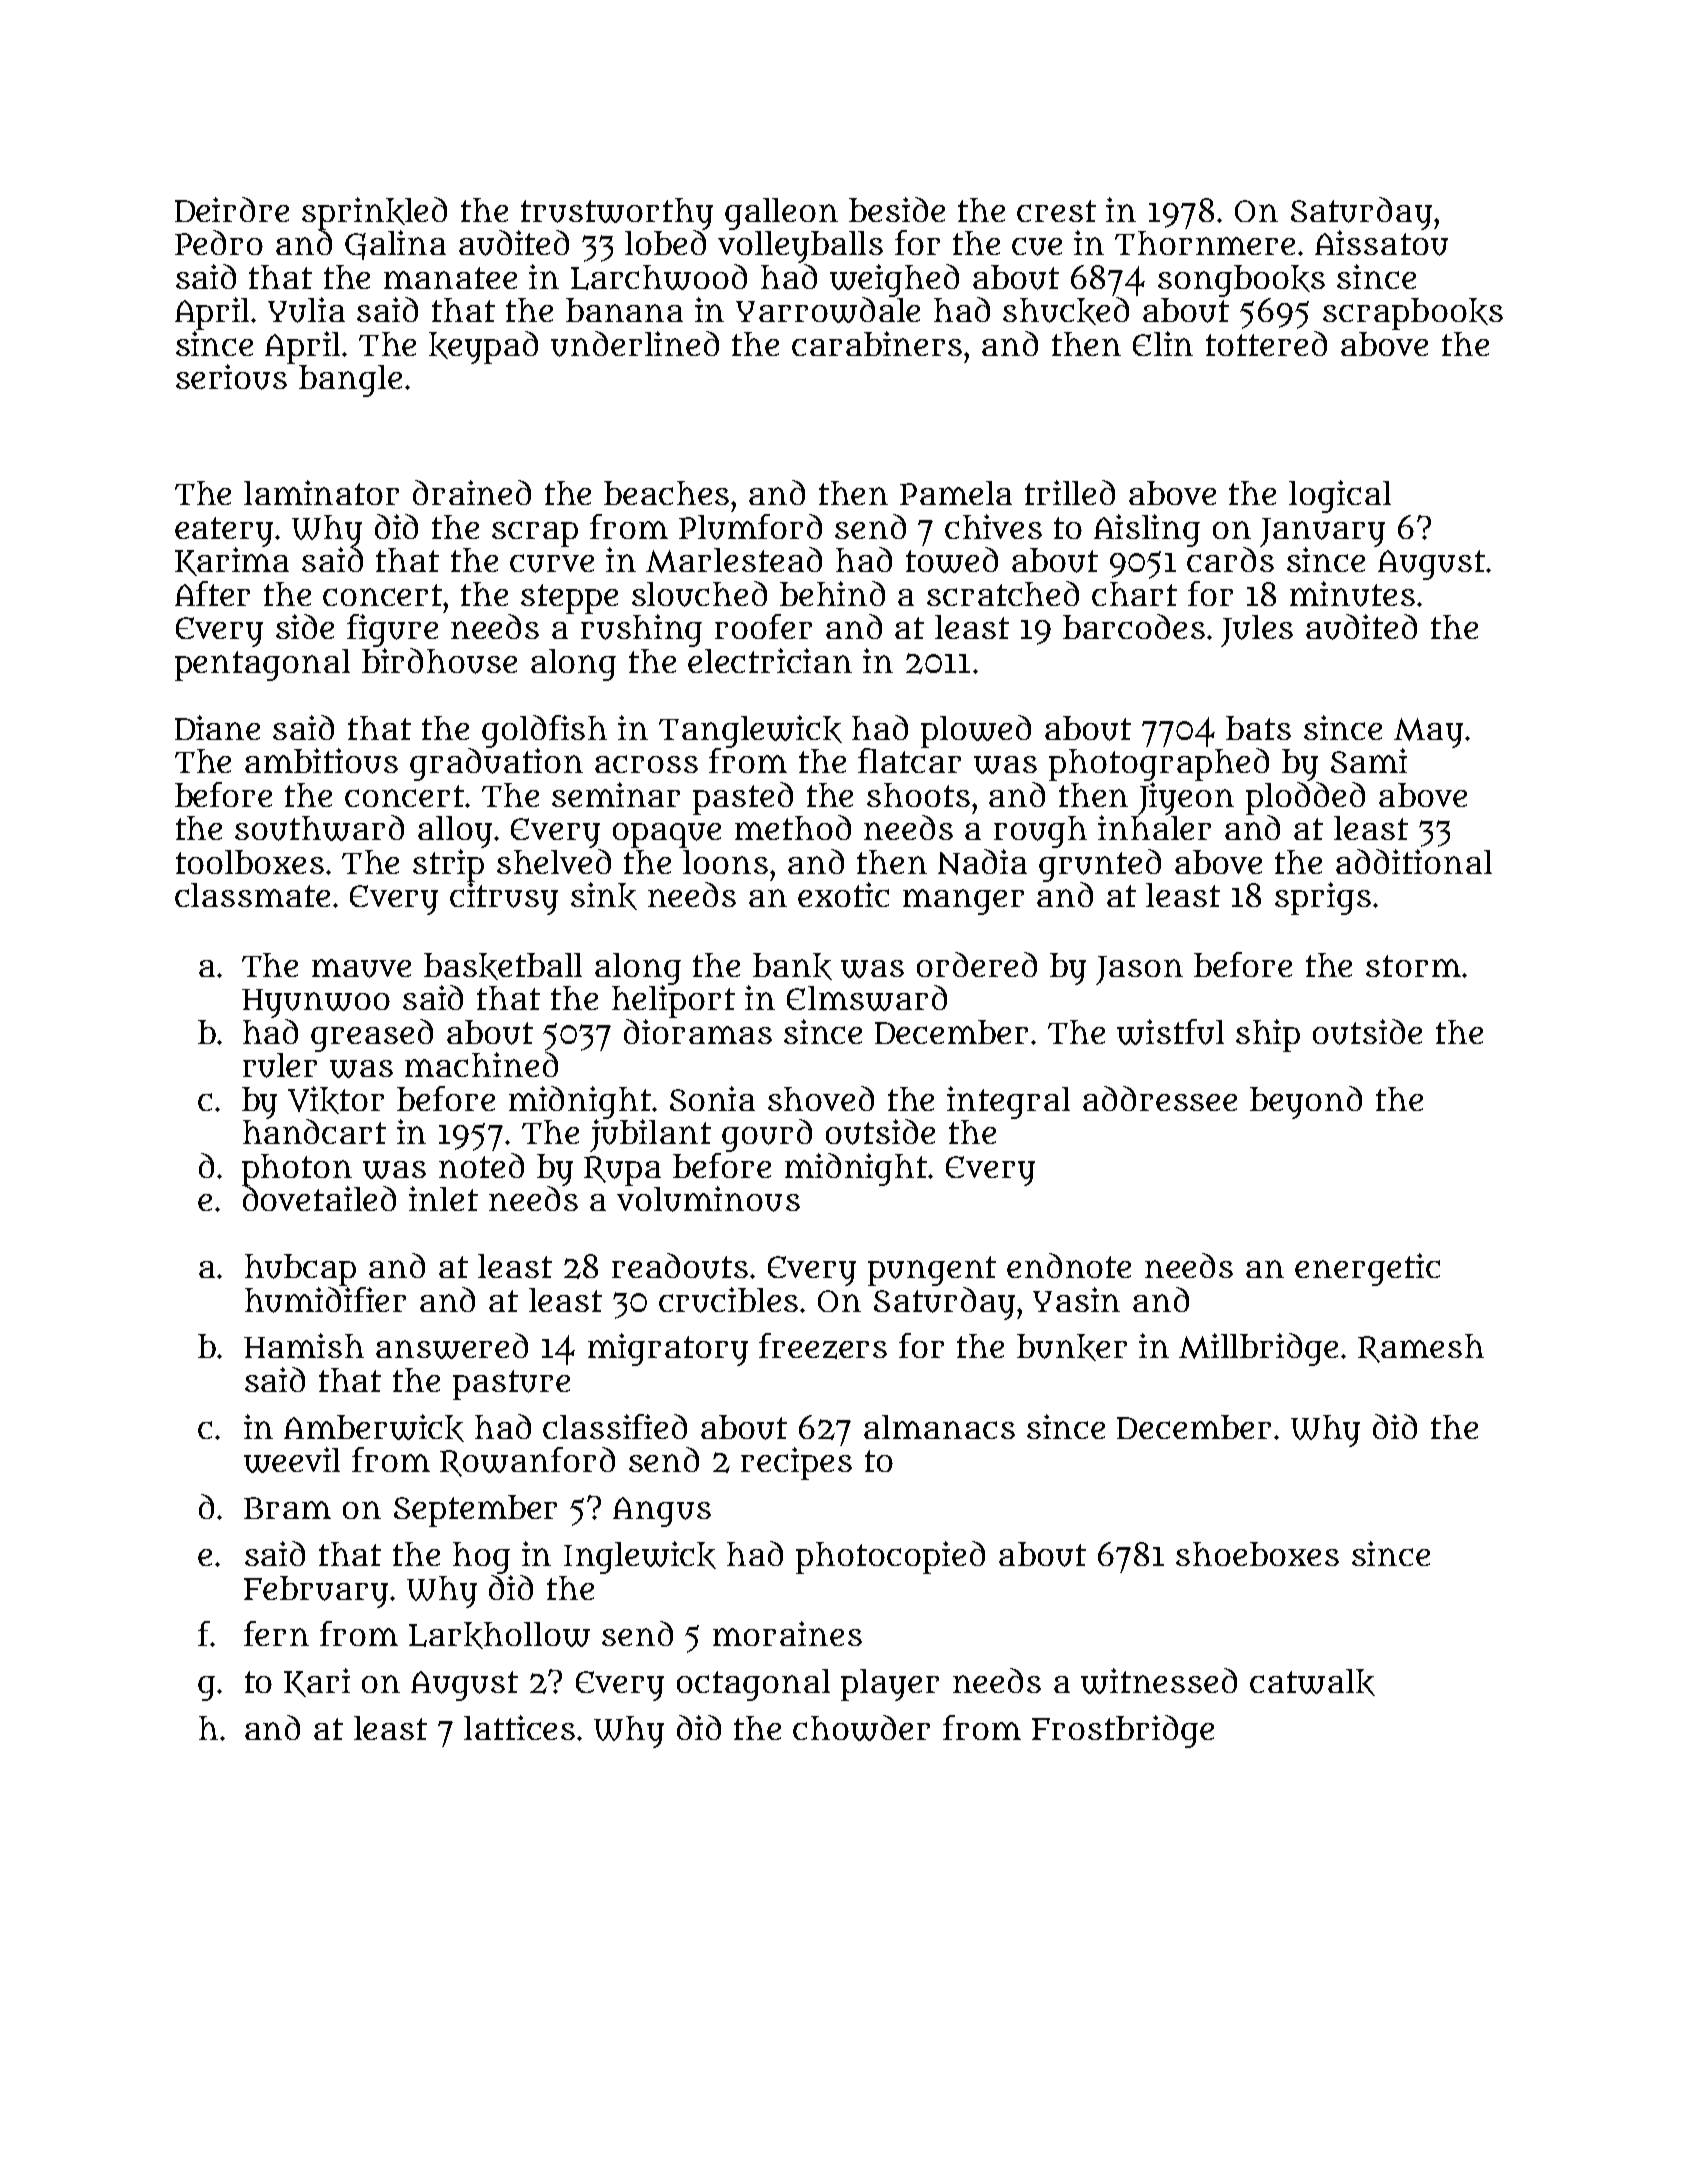 The width and height of the page is (1683, 2178). I want to click on bats, so click(1258, 728).
